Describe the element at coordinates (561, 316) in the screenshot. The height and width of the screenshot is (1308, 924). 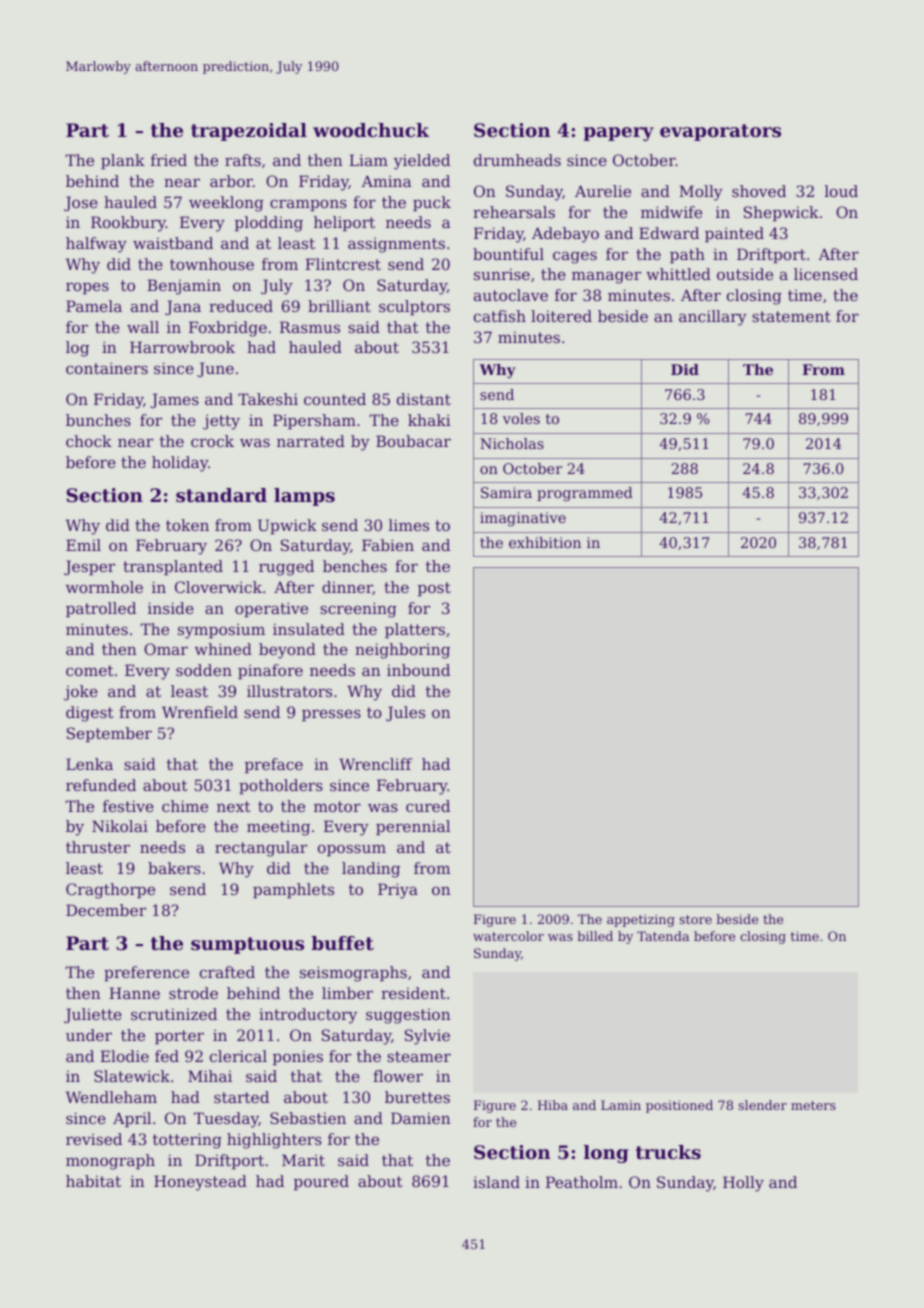
I see `loitered` at that location.
